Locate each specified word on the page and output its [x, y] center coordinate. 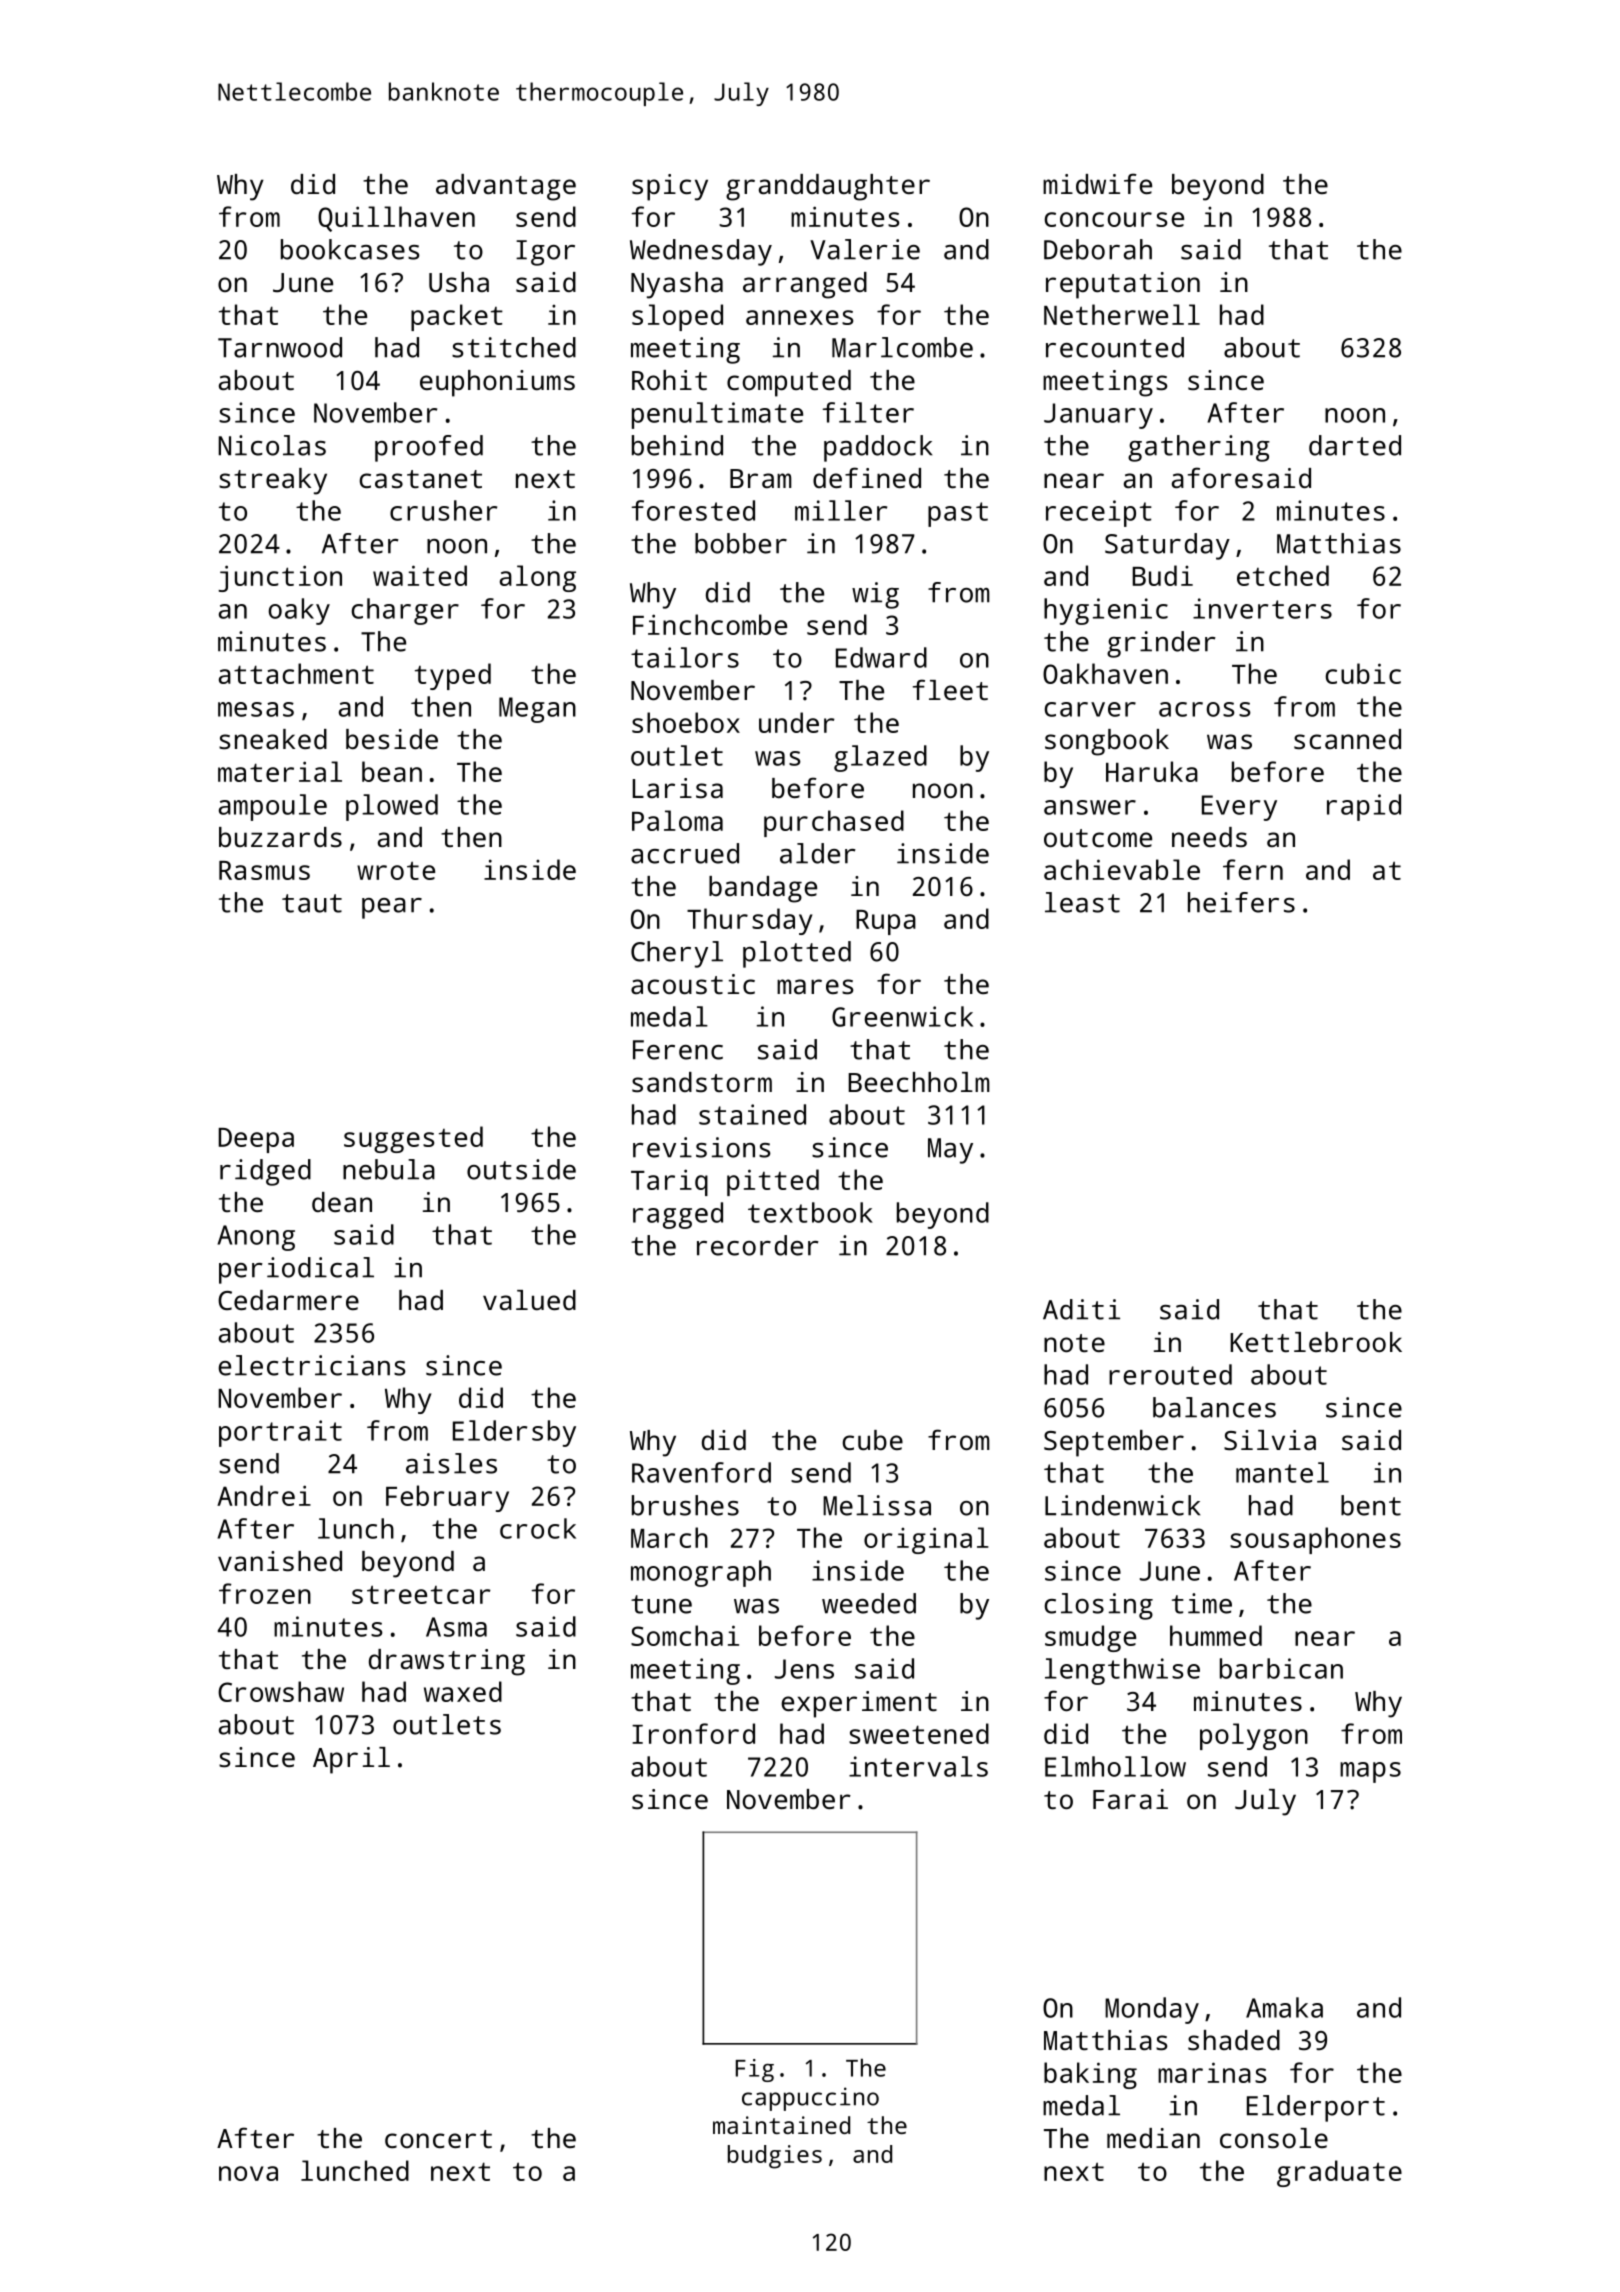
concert [438, 2139]
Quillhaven [396, 219]
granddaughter [828, 187]
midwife [1097, 183]
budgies [775, 2157]
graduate [1339, 2173]
